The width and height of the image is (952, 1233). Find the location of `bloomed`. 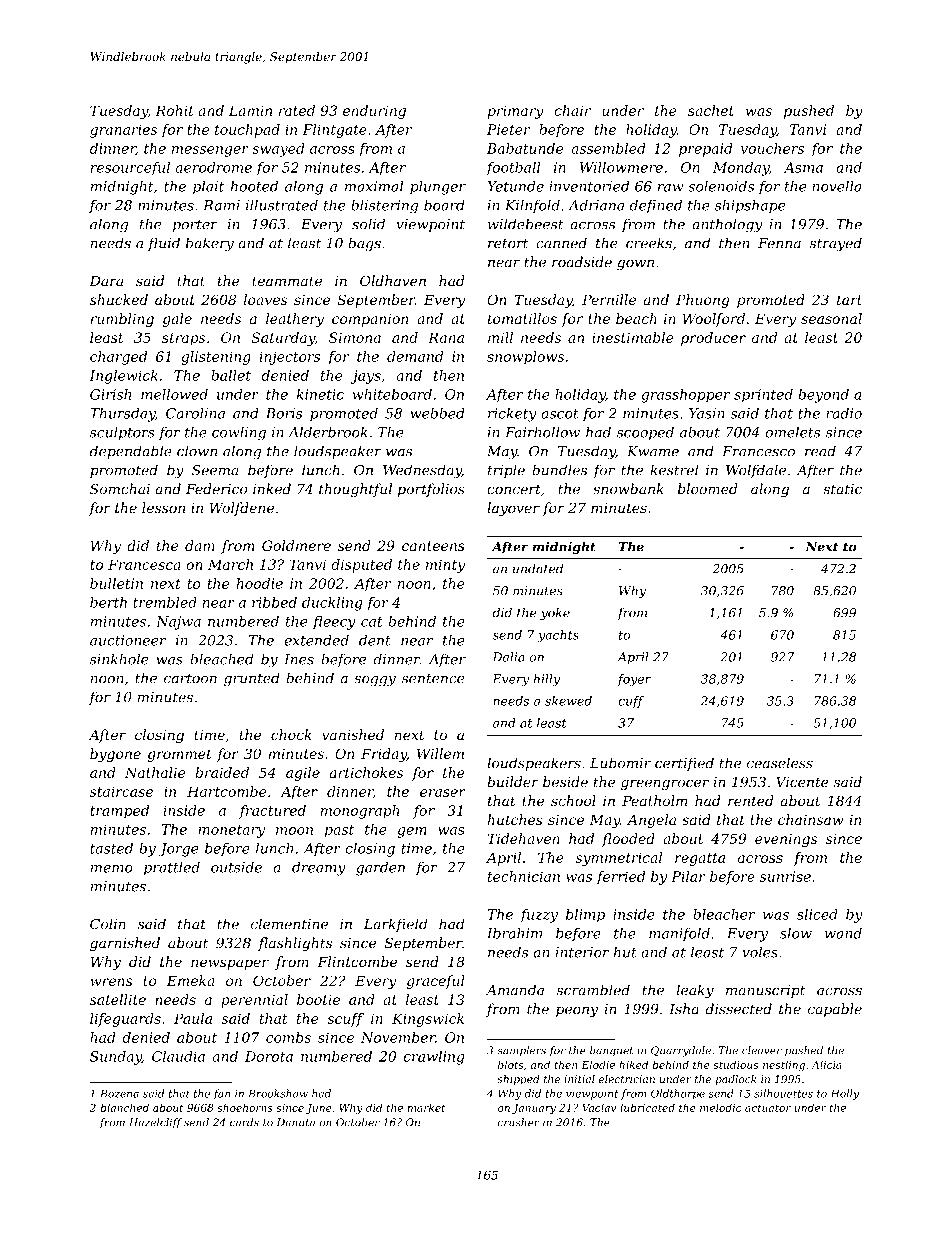

bloomed is located at coordinates (707, 489).
